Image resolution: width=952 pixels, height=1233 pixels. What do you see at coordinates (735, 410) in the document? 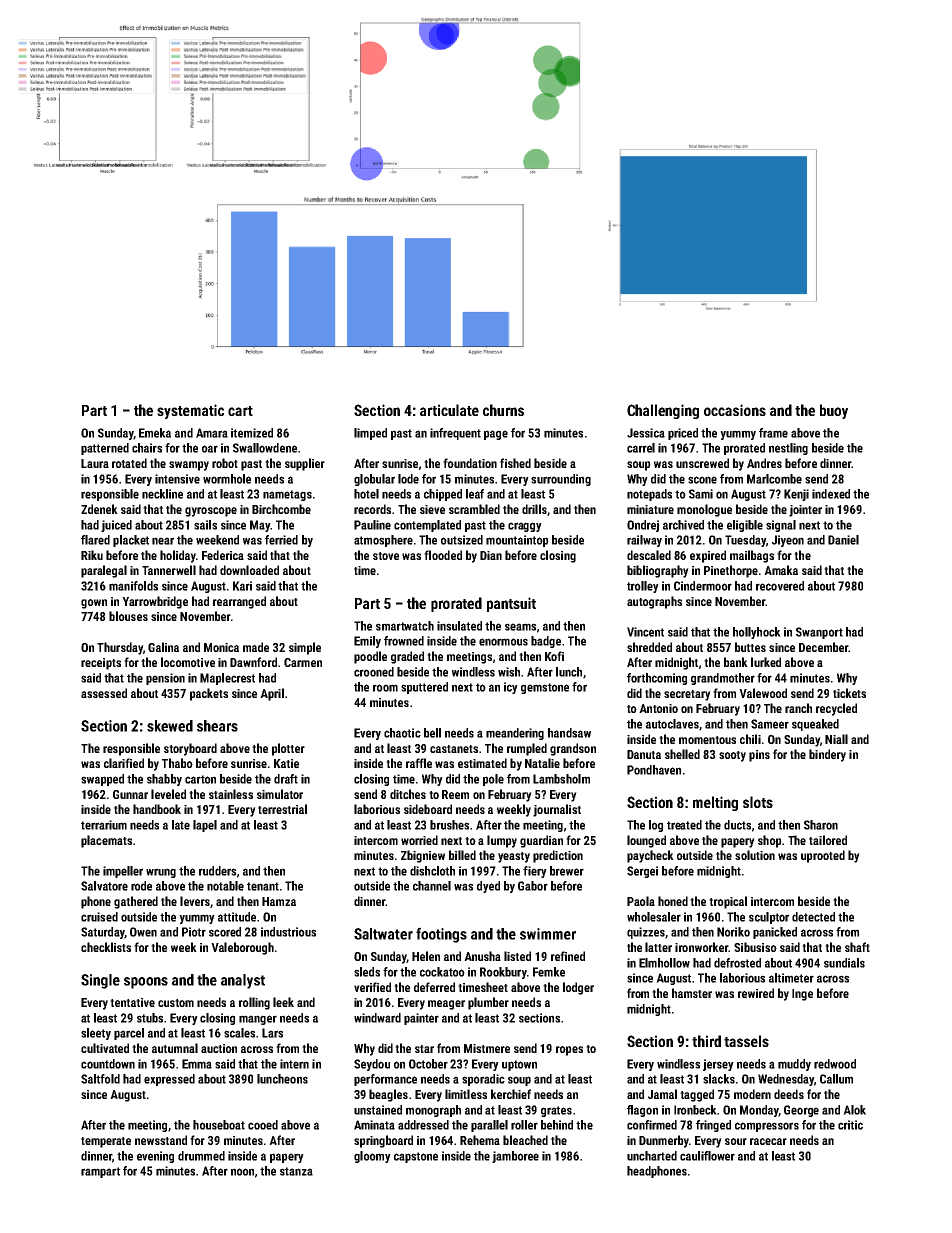
I see `occasions` at bounding box center [735, 410].
